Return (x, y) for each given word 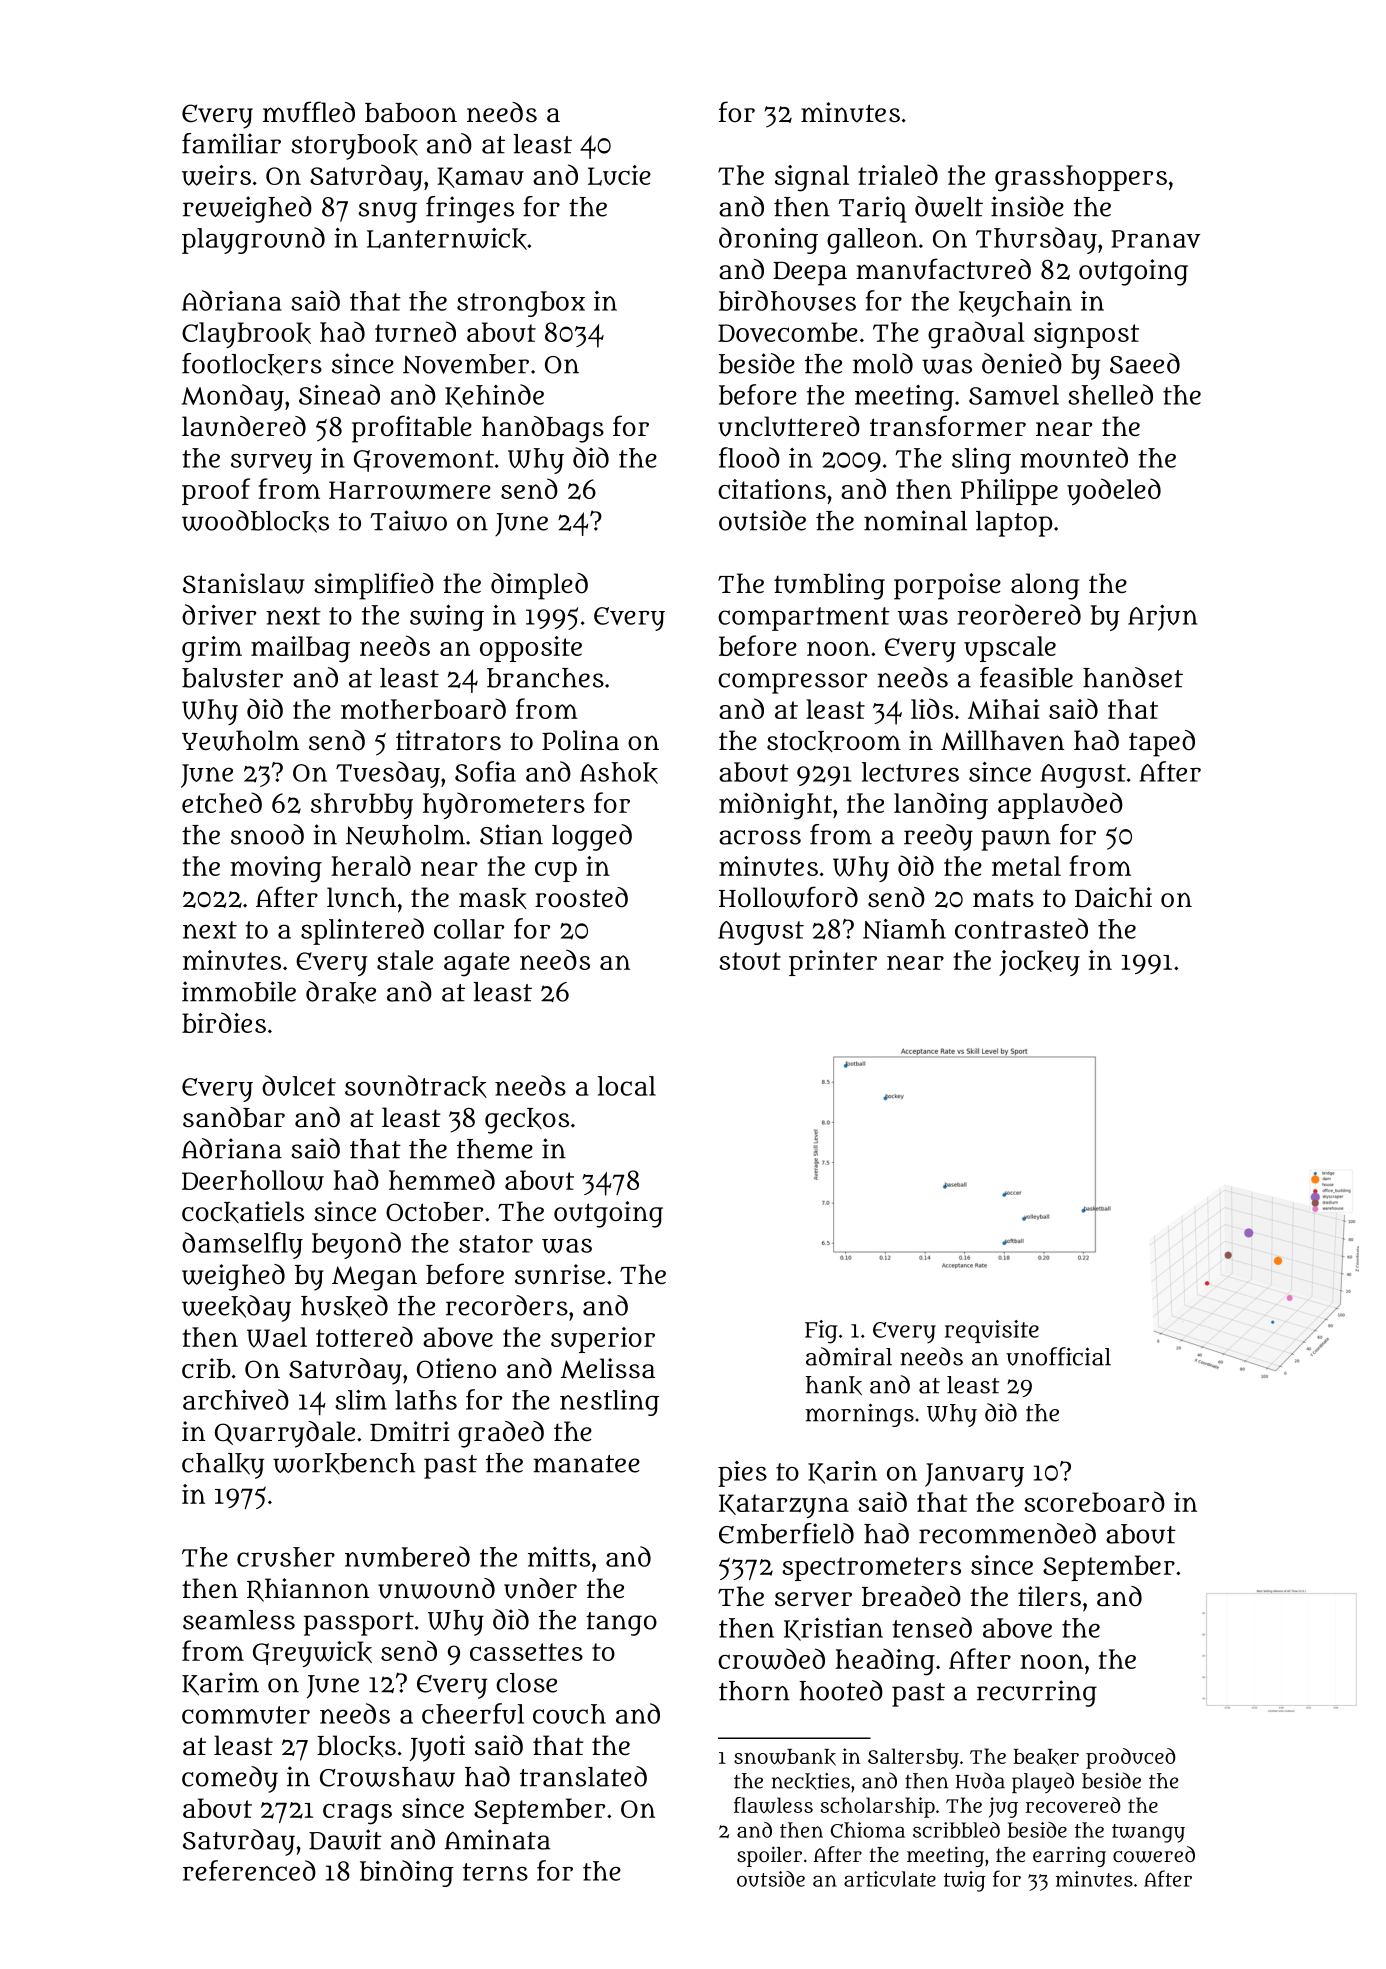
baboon (411, 113)
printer (833, 963)
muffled (309, 112)
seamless (239, 1620)
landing (941, 806)
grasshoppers (1081, 178)
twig (965, 1881)
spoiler (769, 1856)
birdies (224, 1022)
